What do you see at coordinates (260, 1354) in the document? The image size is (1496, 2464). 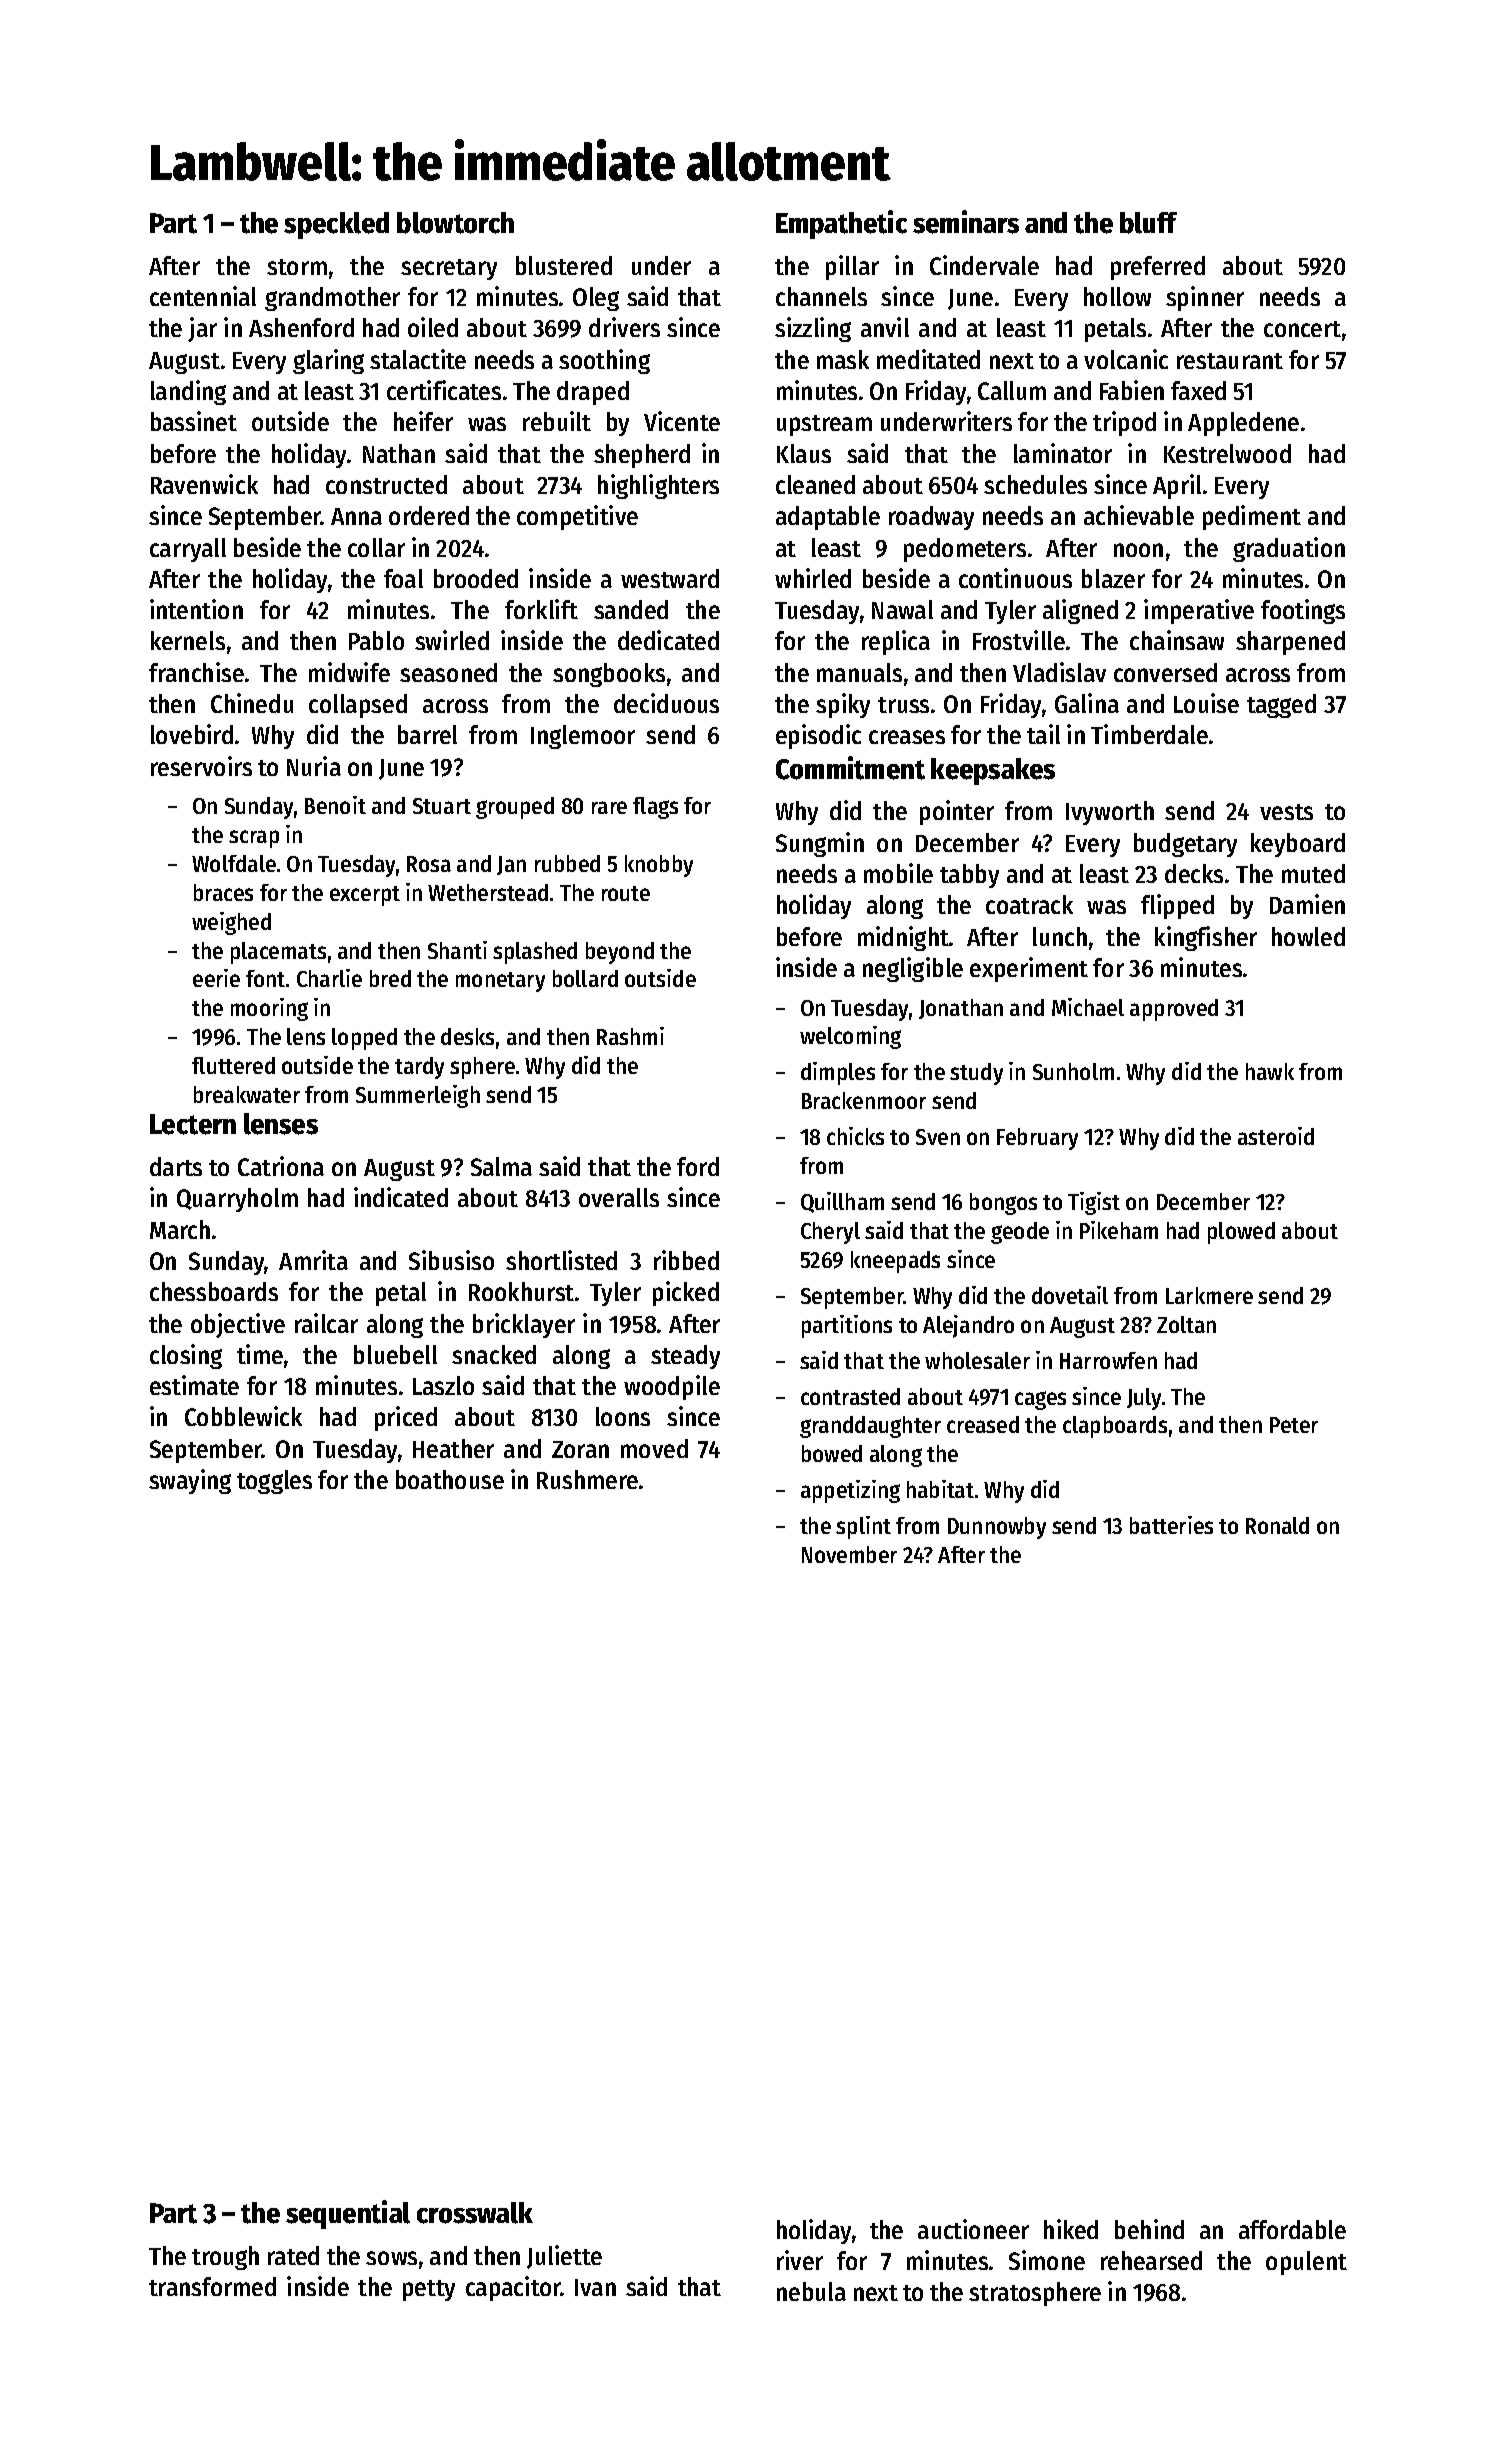 I see `time` at bounding box center [260, 1354].
